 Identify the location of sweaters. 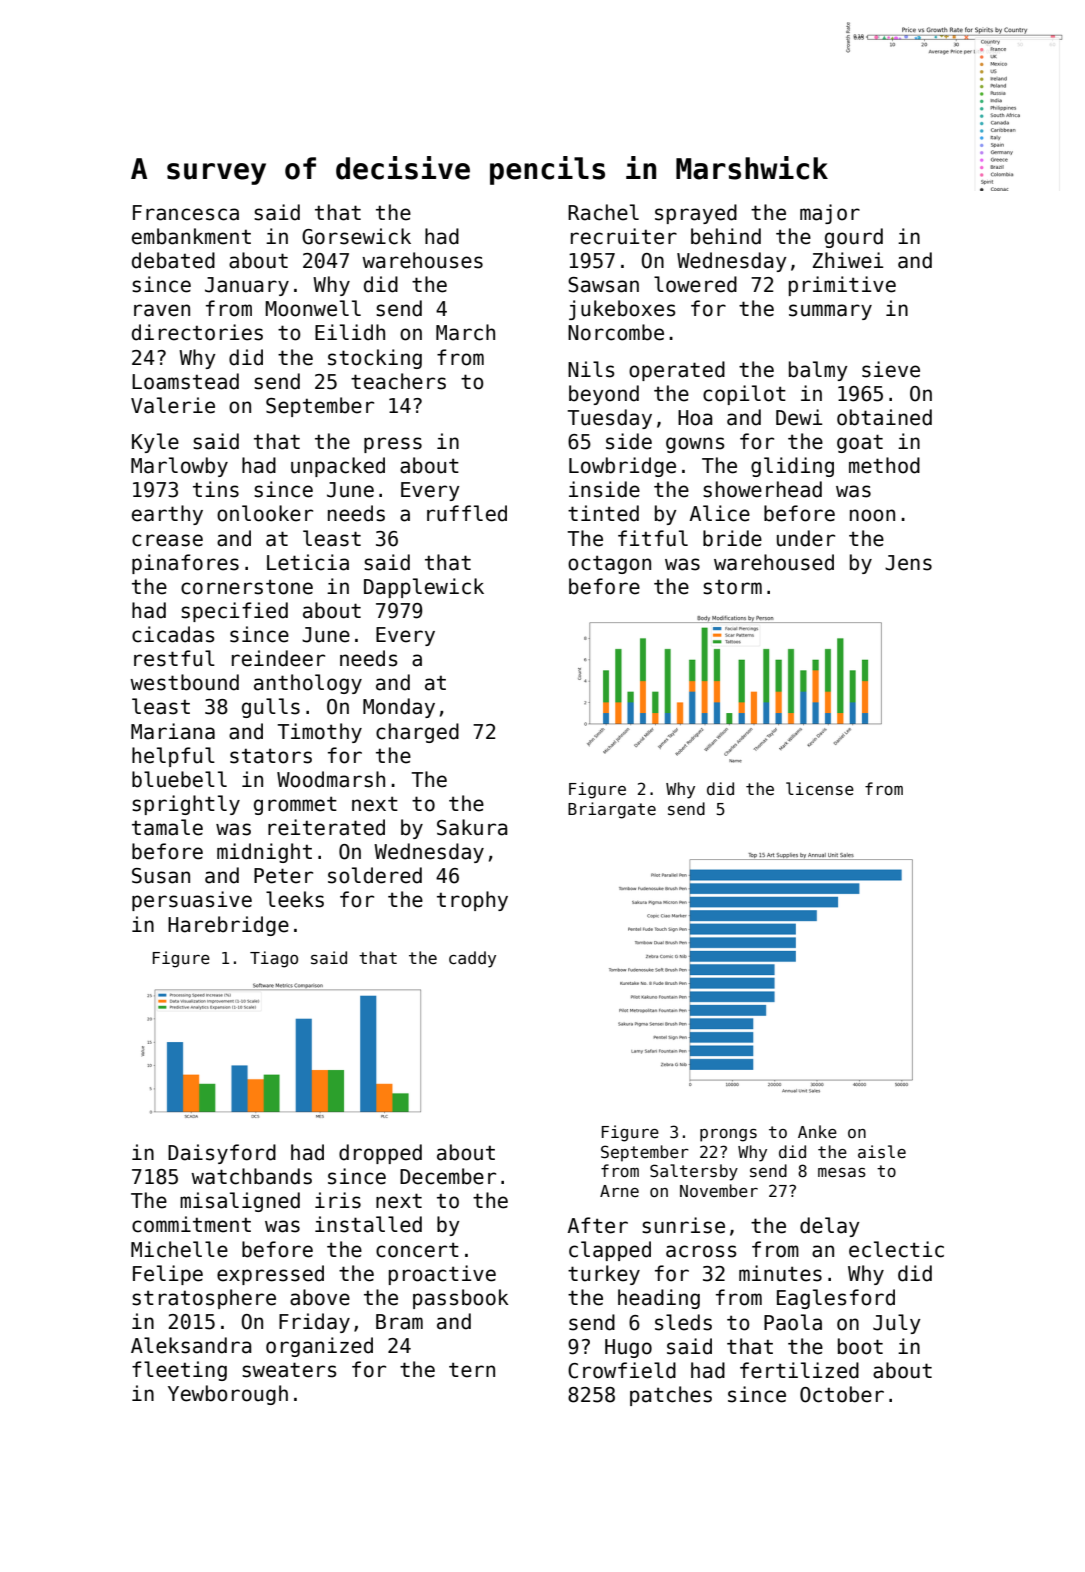
(289, 1370).
